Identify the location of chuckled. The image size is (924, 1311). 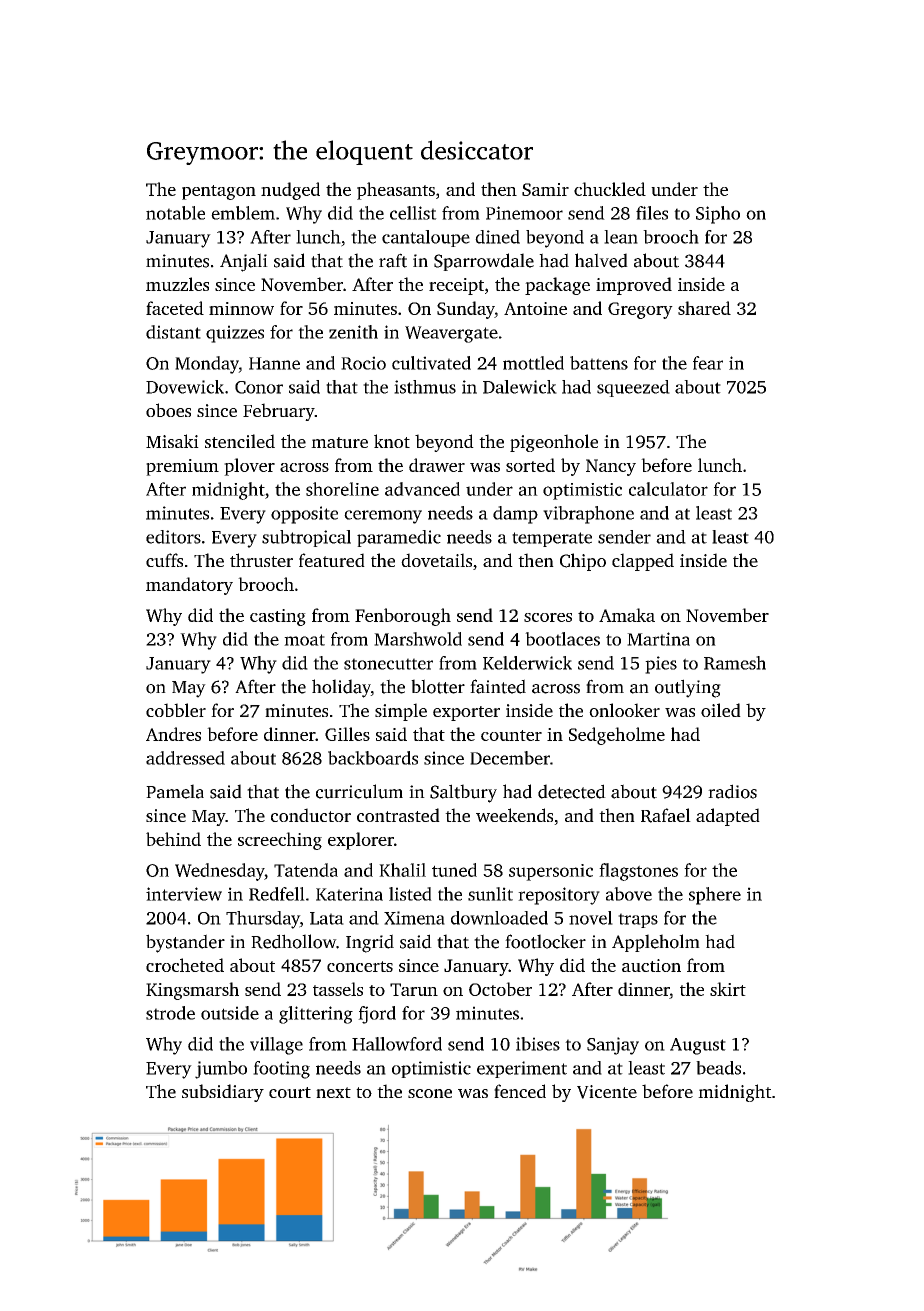
(610, 189).
